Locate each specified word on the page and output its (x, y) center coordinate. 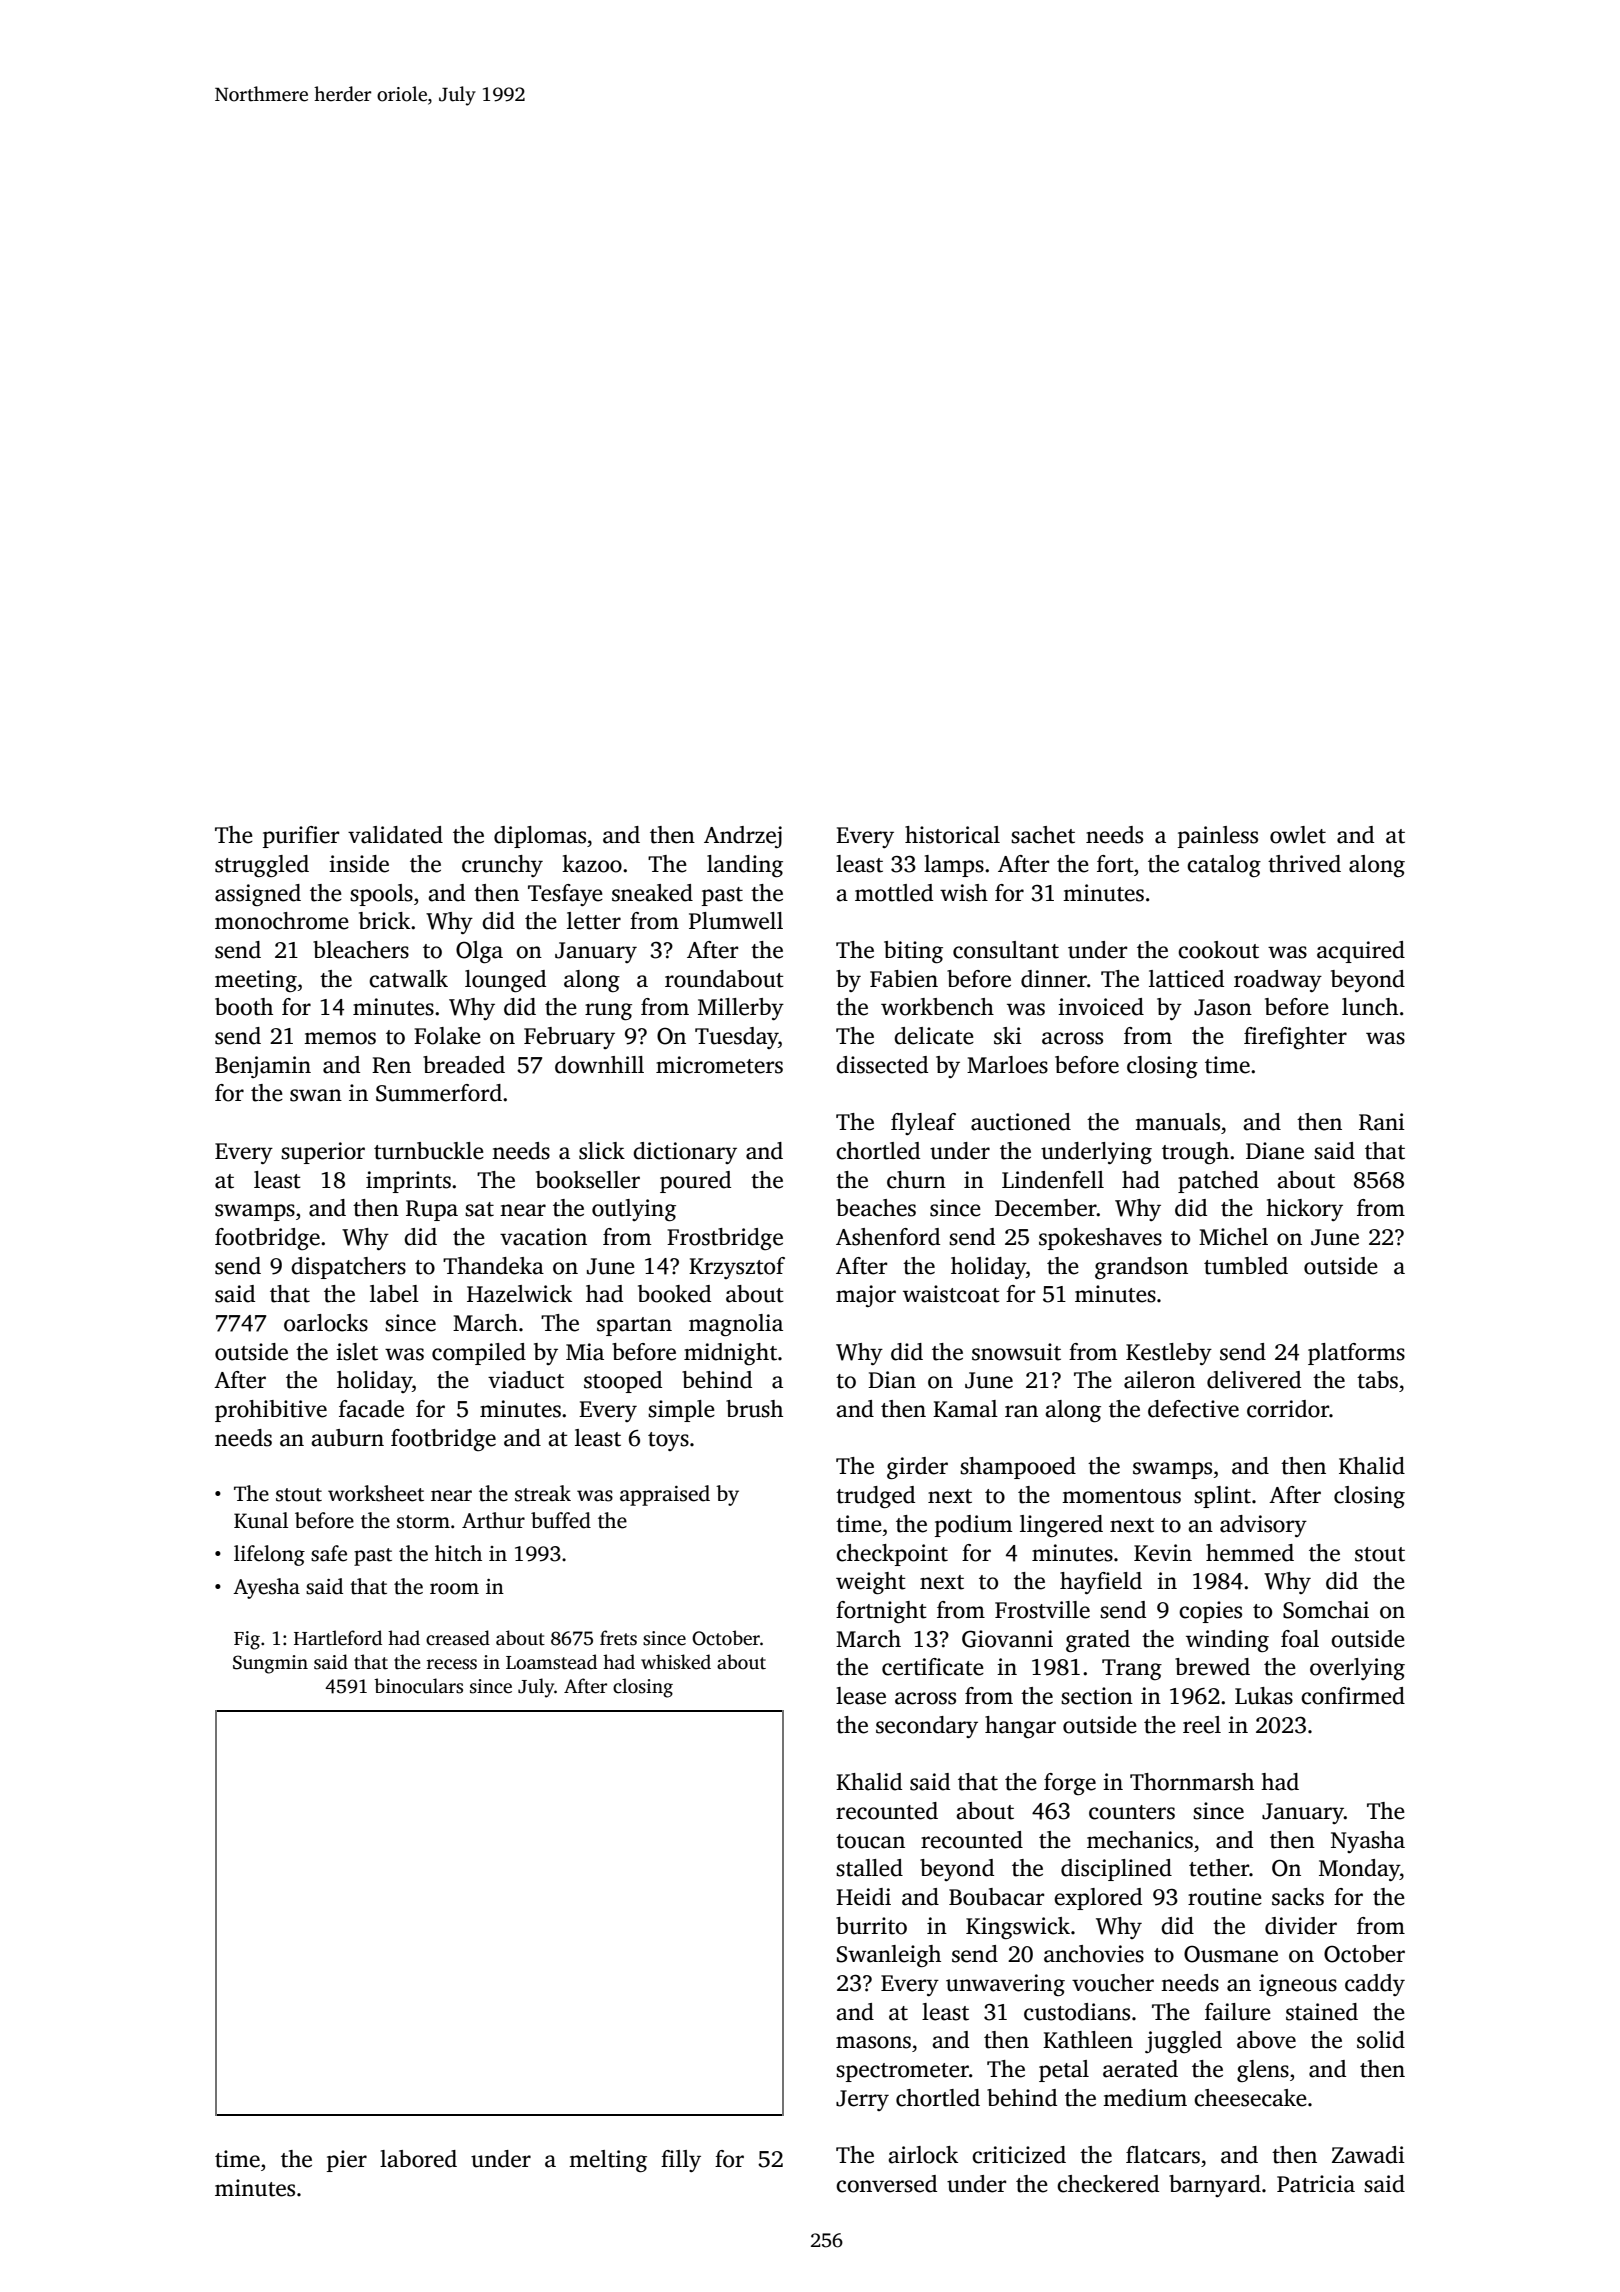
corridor (1288, 1409)
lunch (1370, 1007)
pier (347, 2161)
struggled (262, 866)
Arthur (493, 1520)
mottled (894, 893)
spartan (634, 1326)
